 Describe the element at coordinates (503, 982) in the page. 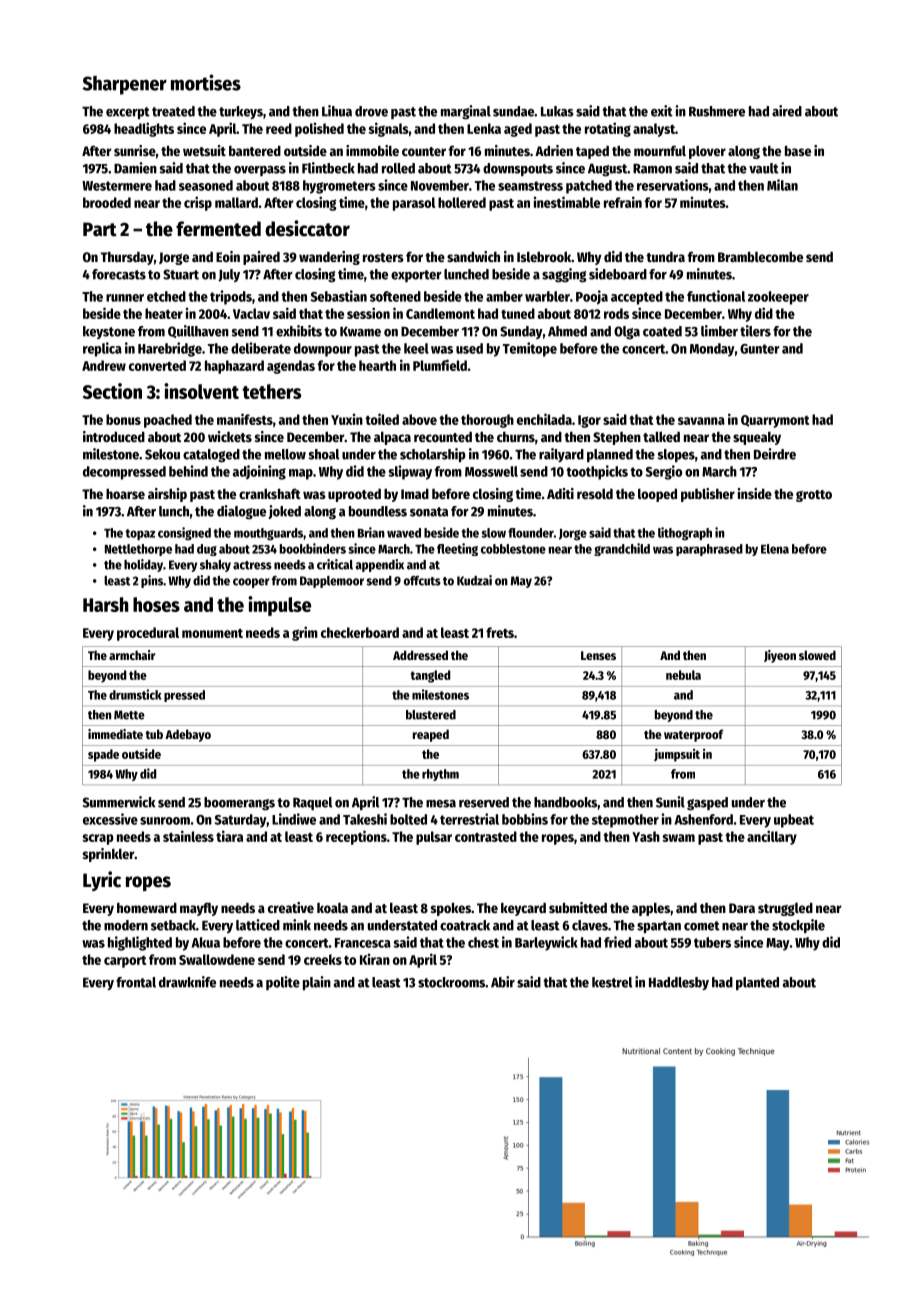

I see `Abir` at that location.
